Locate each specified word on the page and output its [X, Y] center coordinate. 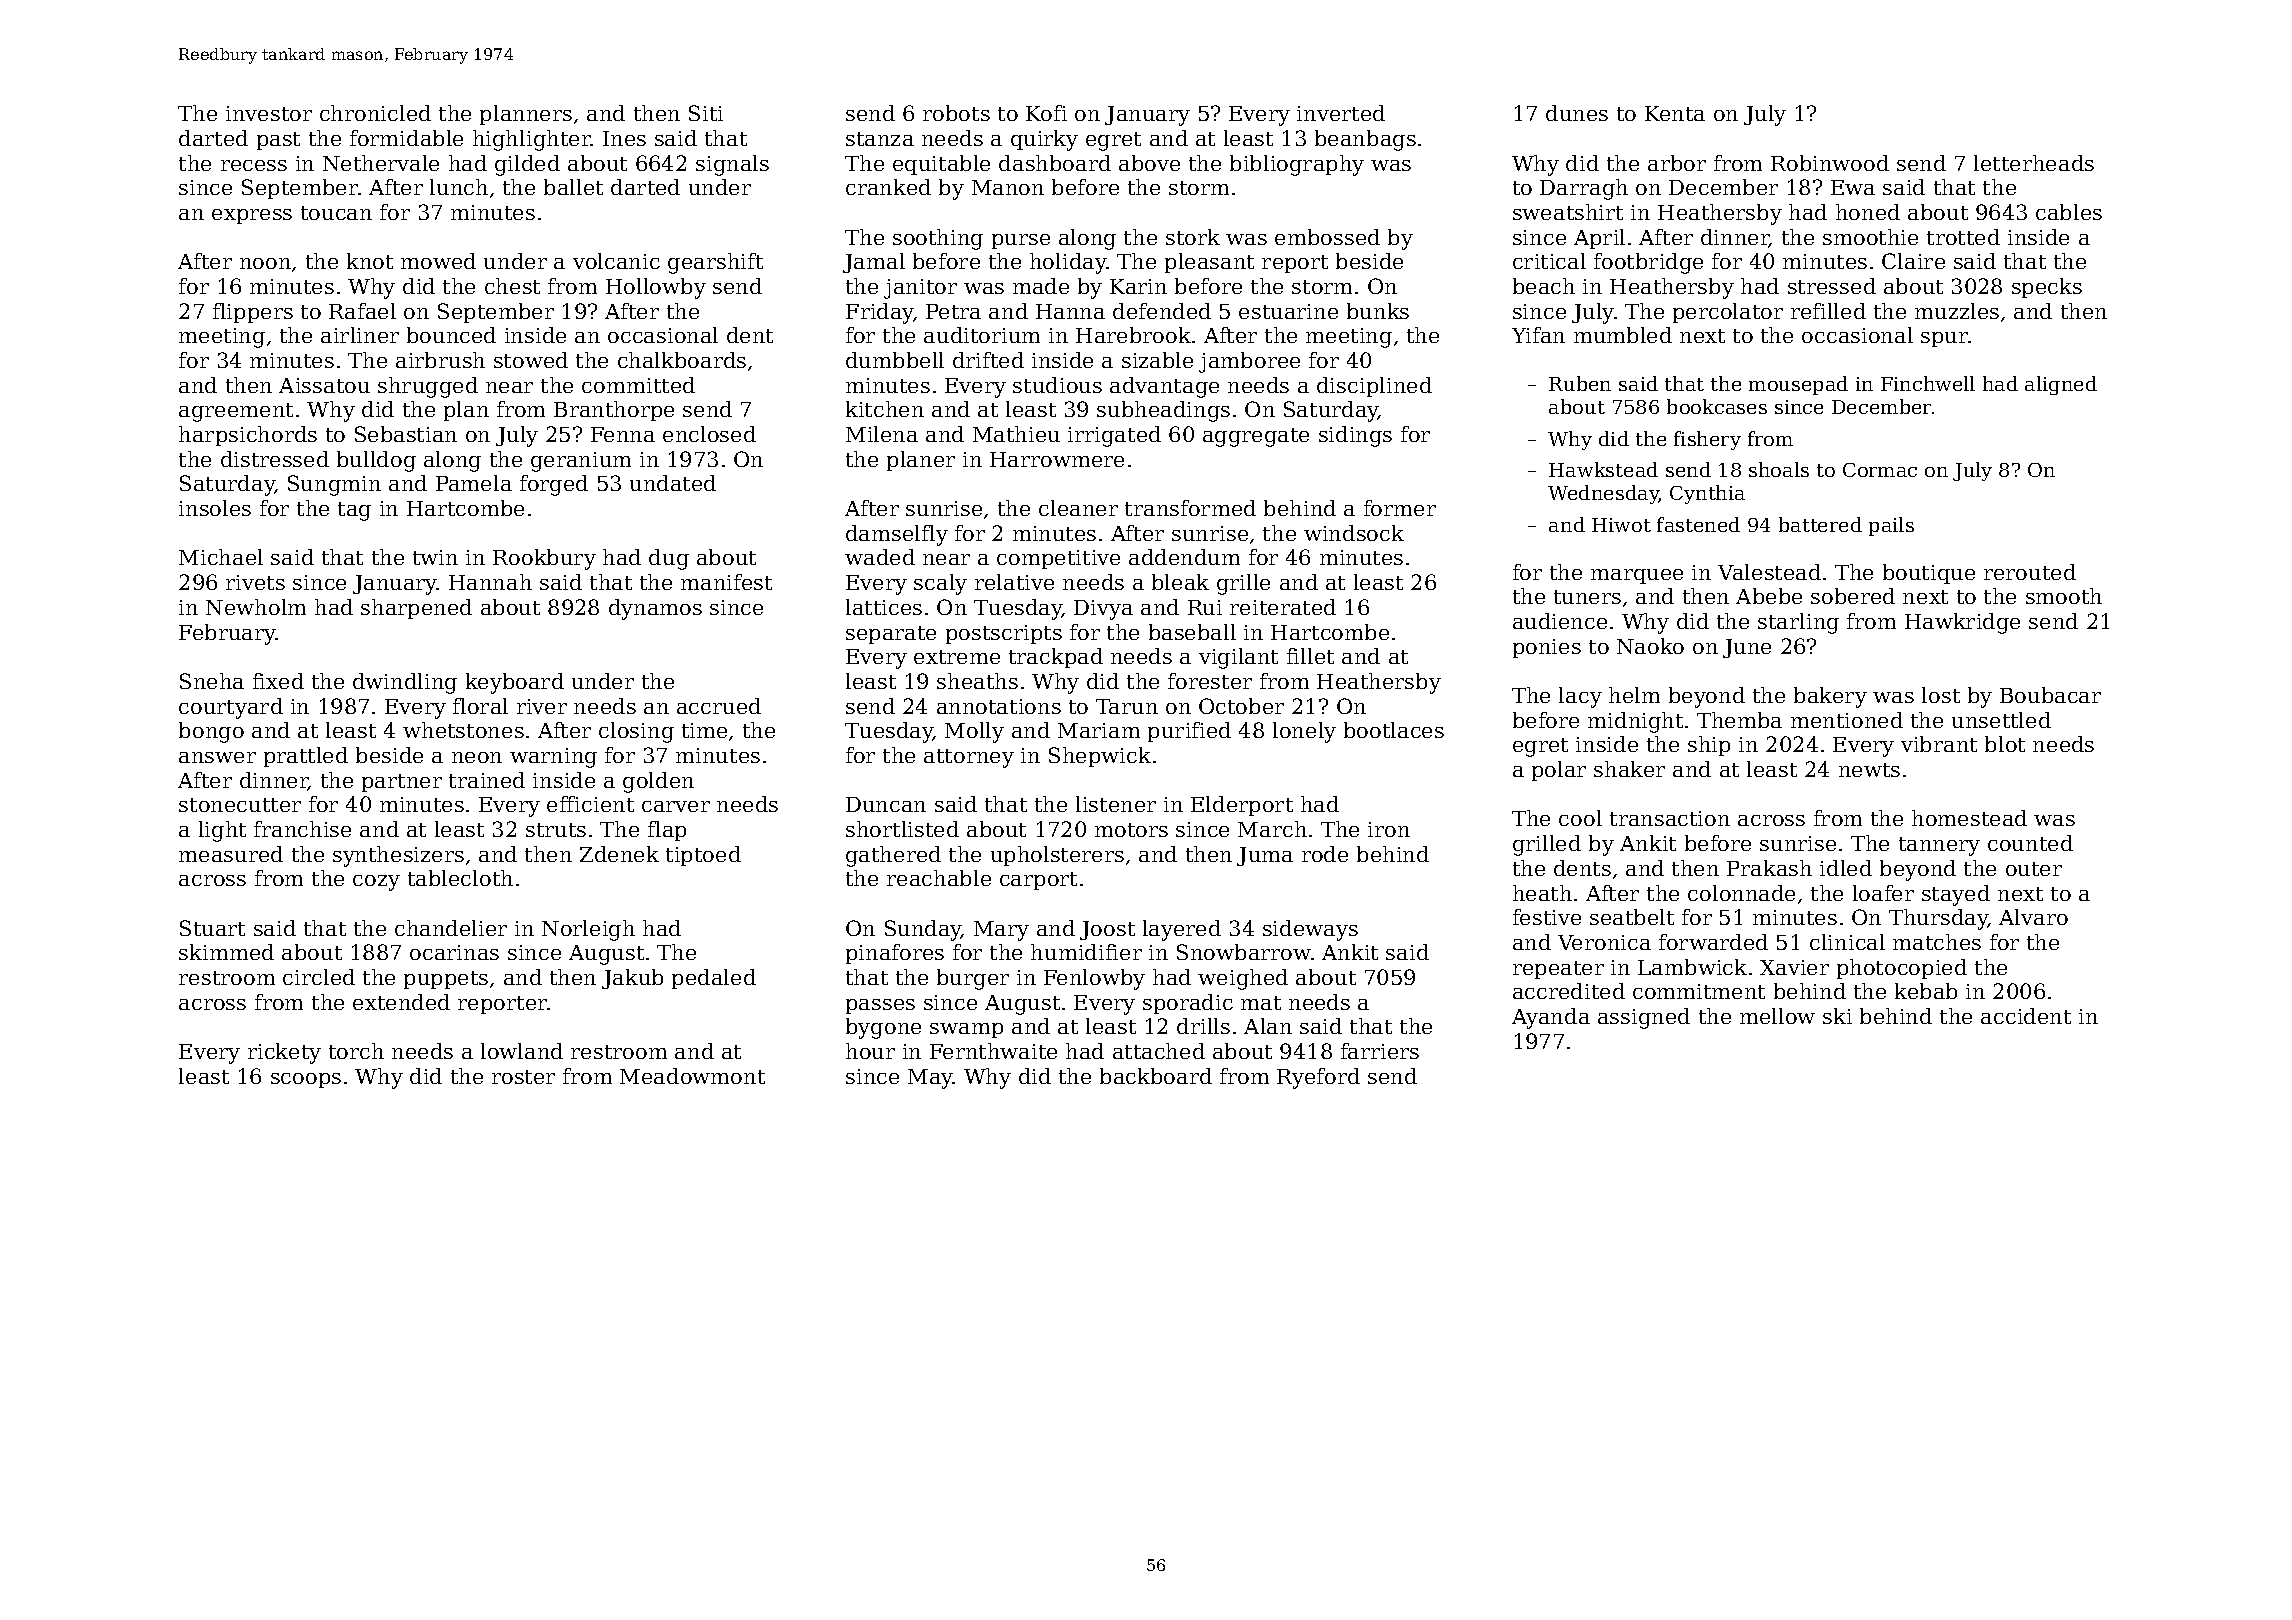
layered [1182, 930]
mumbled [1623, 335]
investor [269, 113]
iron [1389, 829]
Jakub [632, 979]
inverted [1341, 113]
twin [435, 557]
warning [553, 758]
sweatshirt [1568, 212]
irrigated [1114, 436]
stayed [1956, 895]
